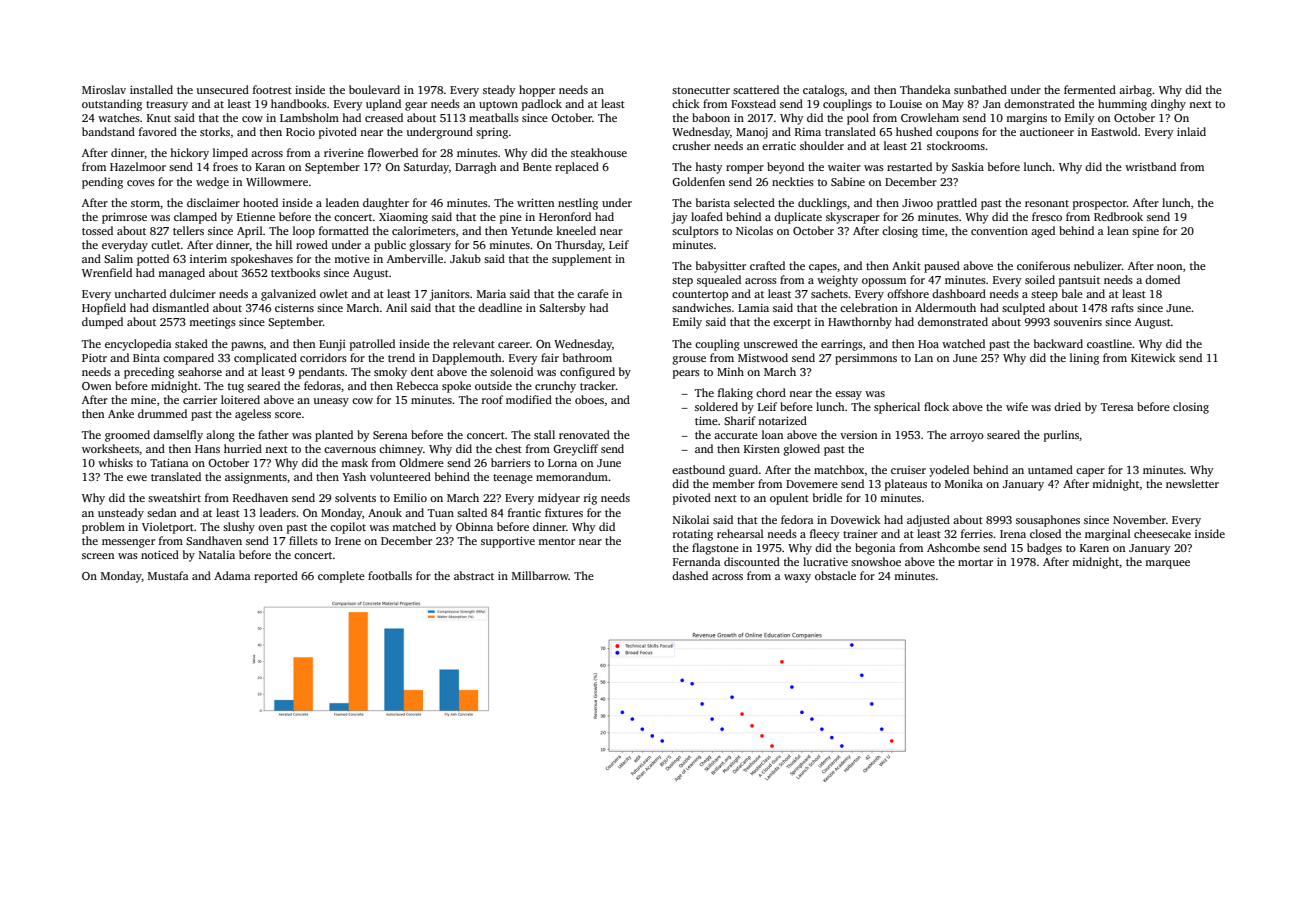  Describe the element at coordinates (936, 406) in the screenshot. I see `flock` at that location.
